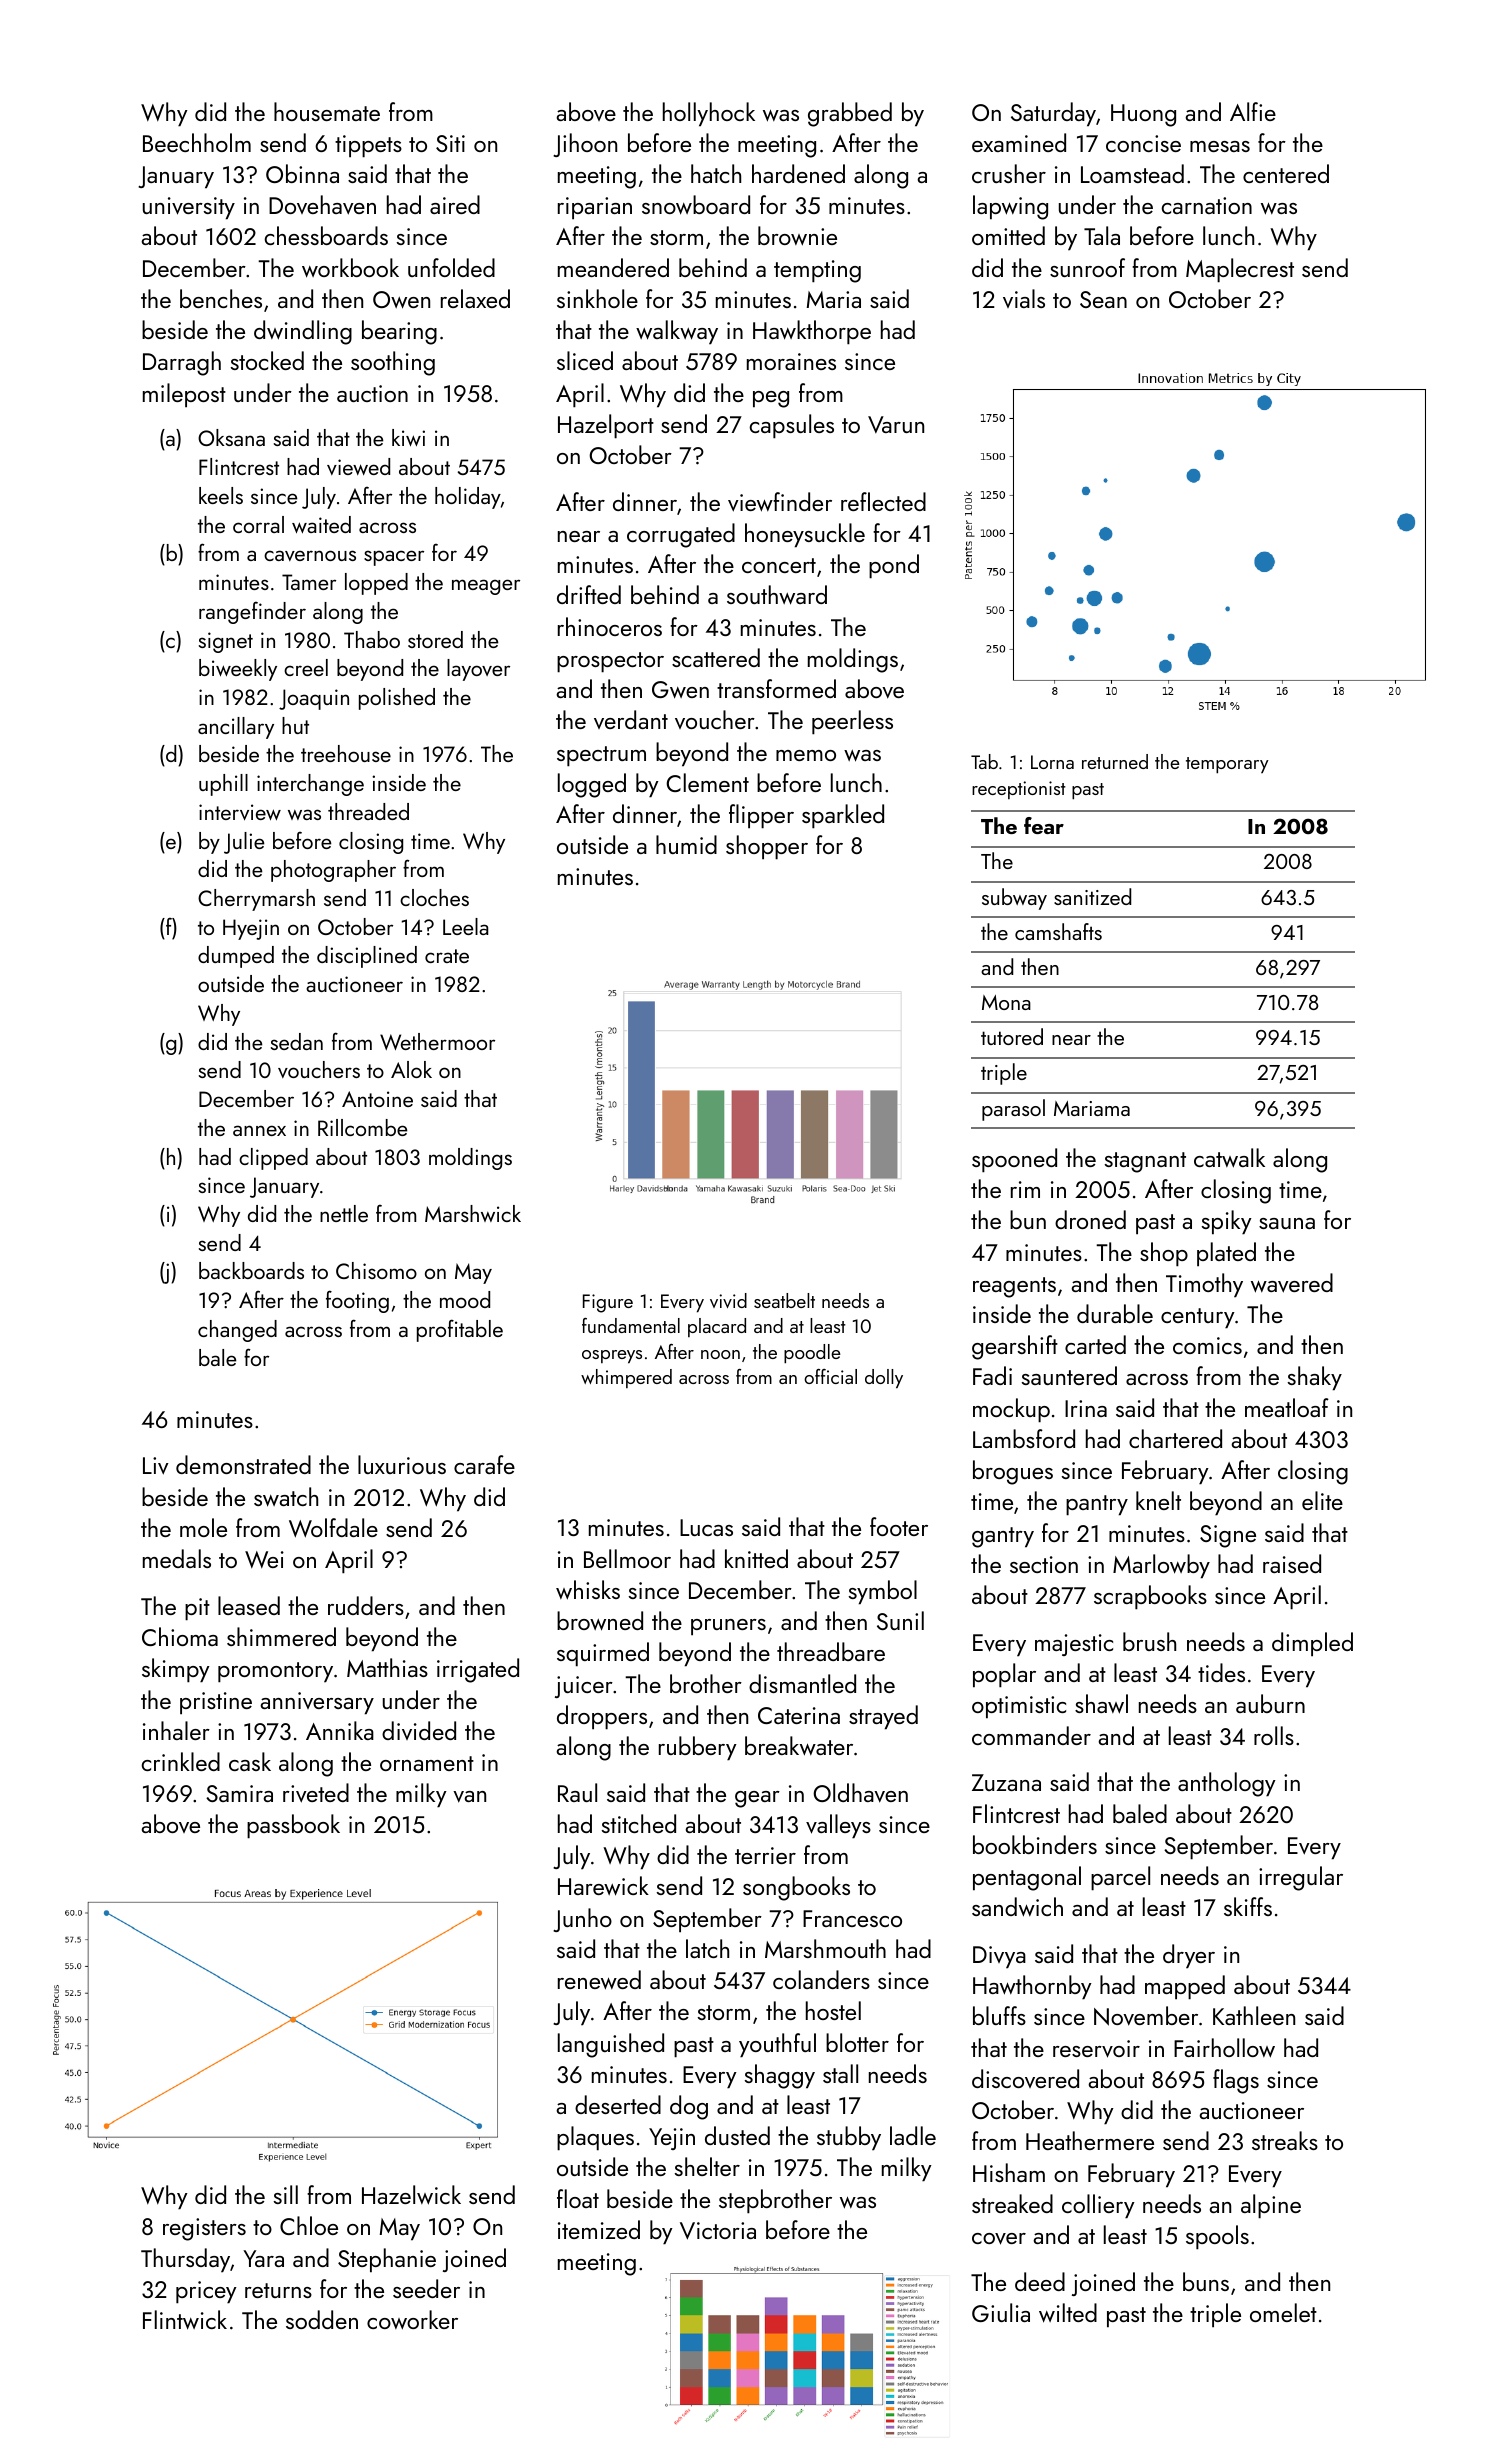  I want to click on Chisomo, so click(376, 1270).
